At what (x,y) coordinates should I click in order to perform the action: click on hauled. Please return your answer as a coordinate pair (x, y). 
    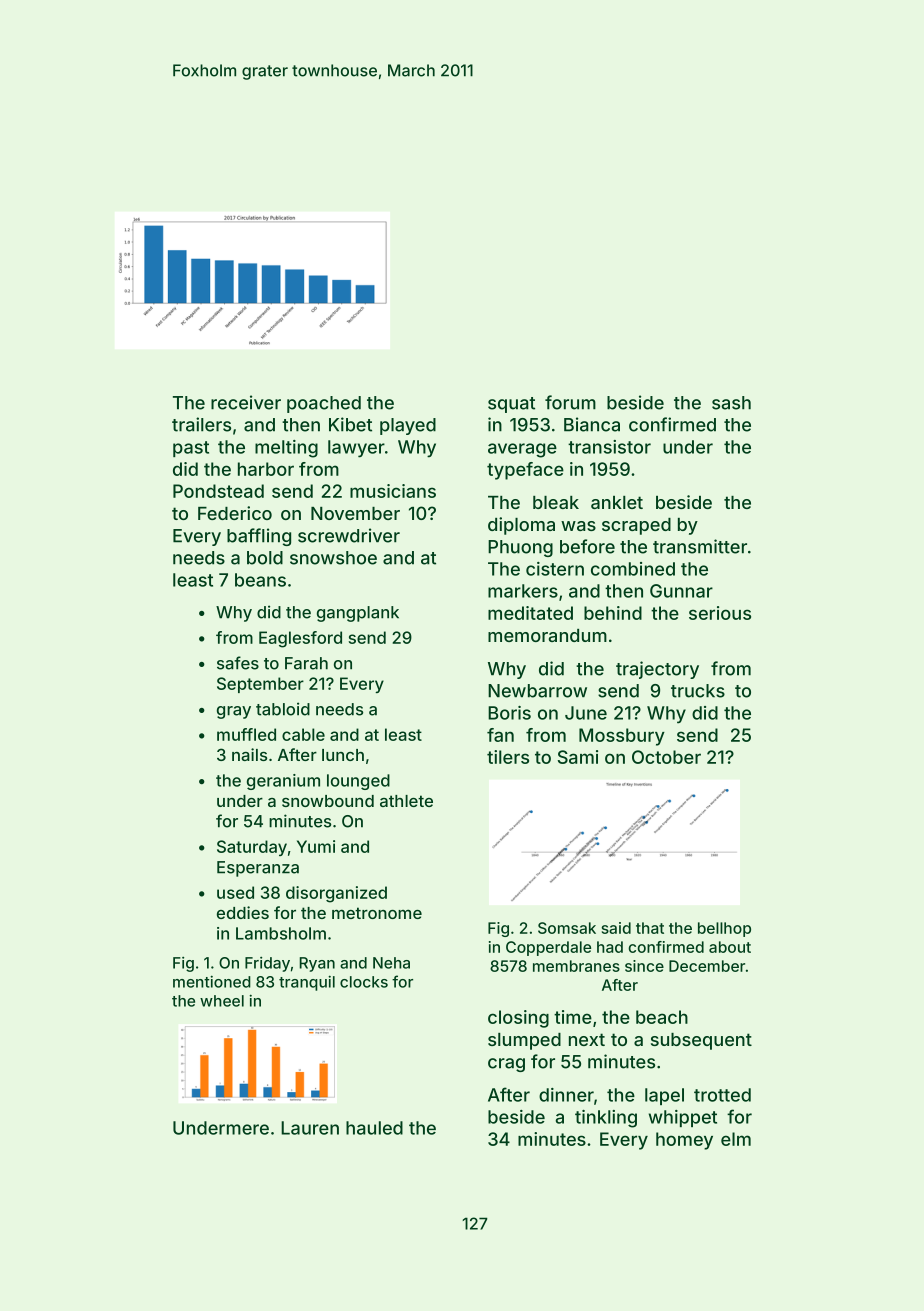
    Looking at the image, I should click on (374, 1128).
